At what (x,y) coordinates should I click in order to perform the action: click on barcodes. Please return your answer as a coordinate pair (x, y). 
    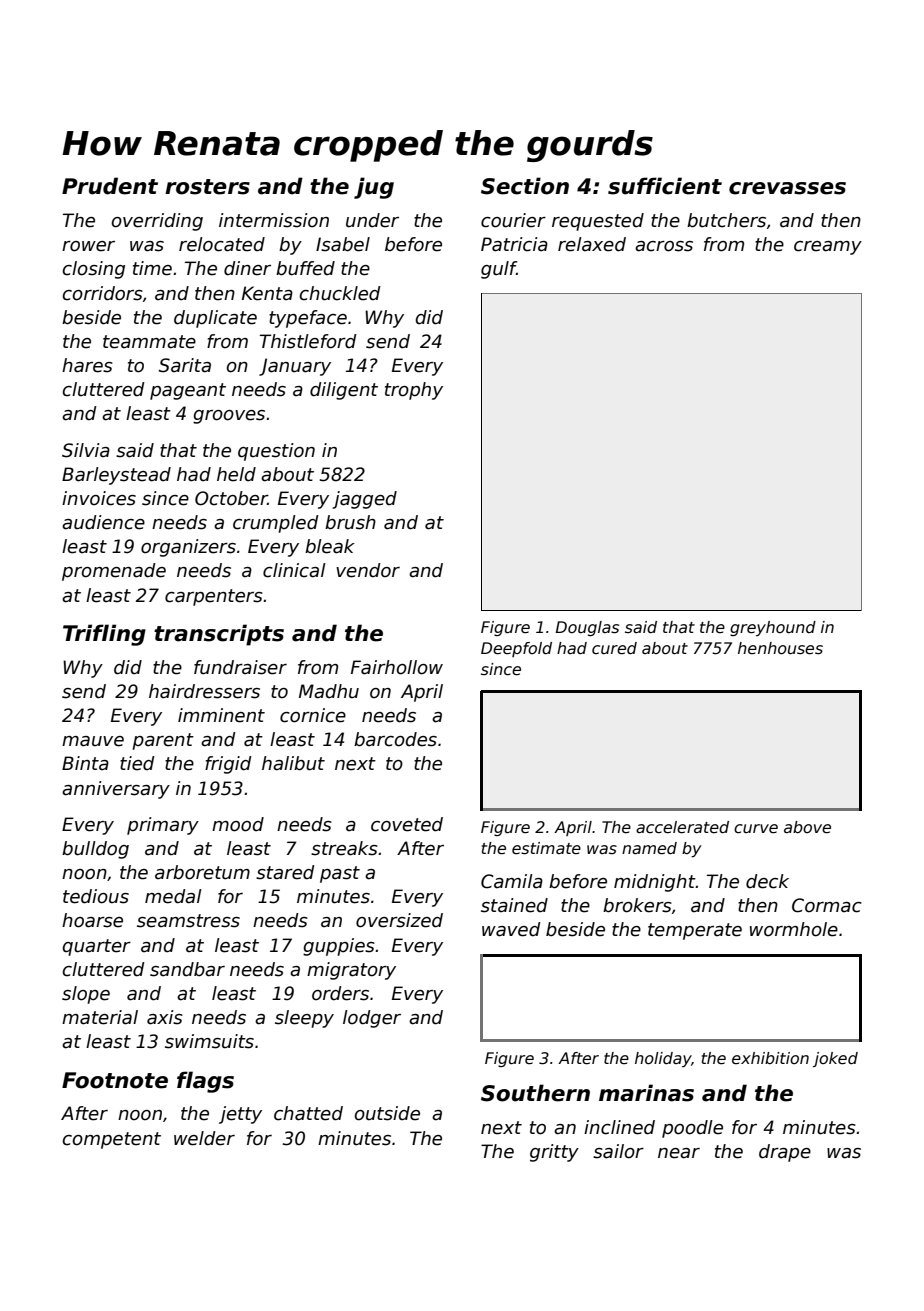
    Looking at the image, I should click on (395, 739).
